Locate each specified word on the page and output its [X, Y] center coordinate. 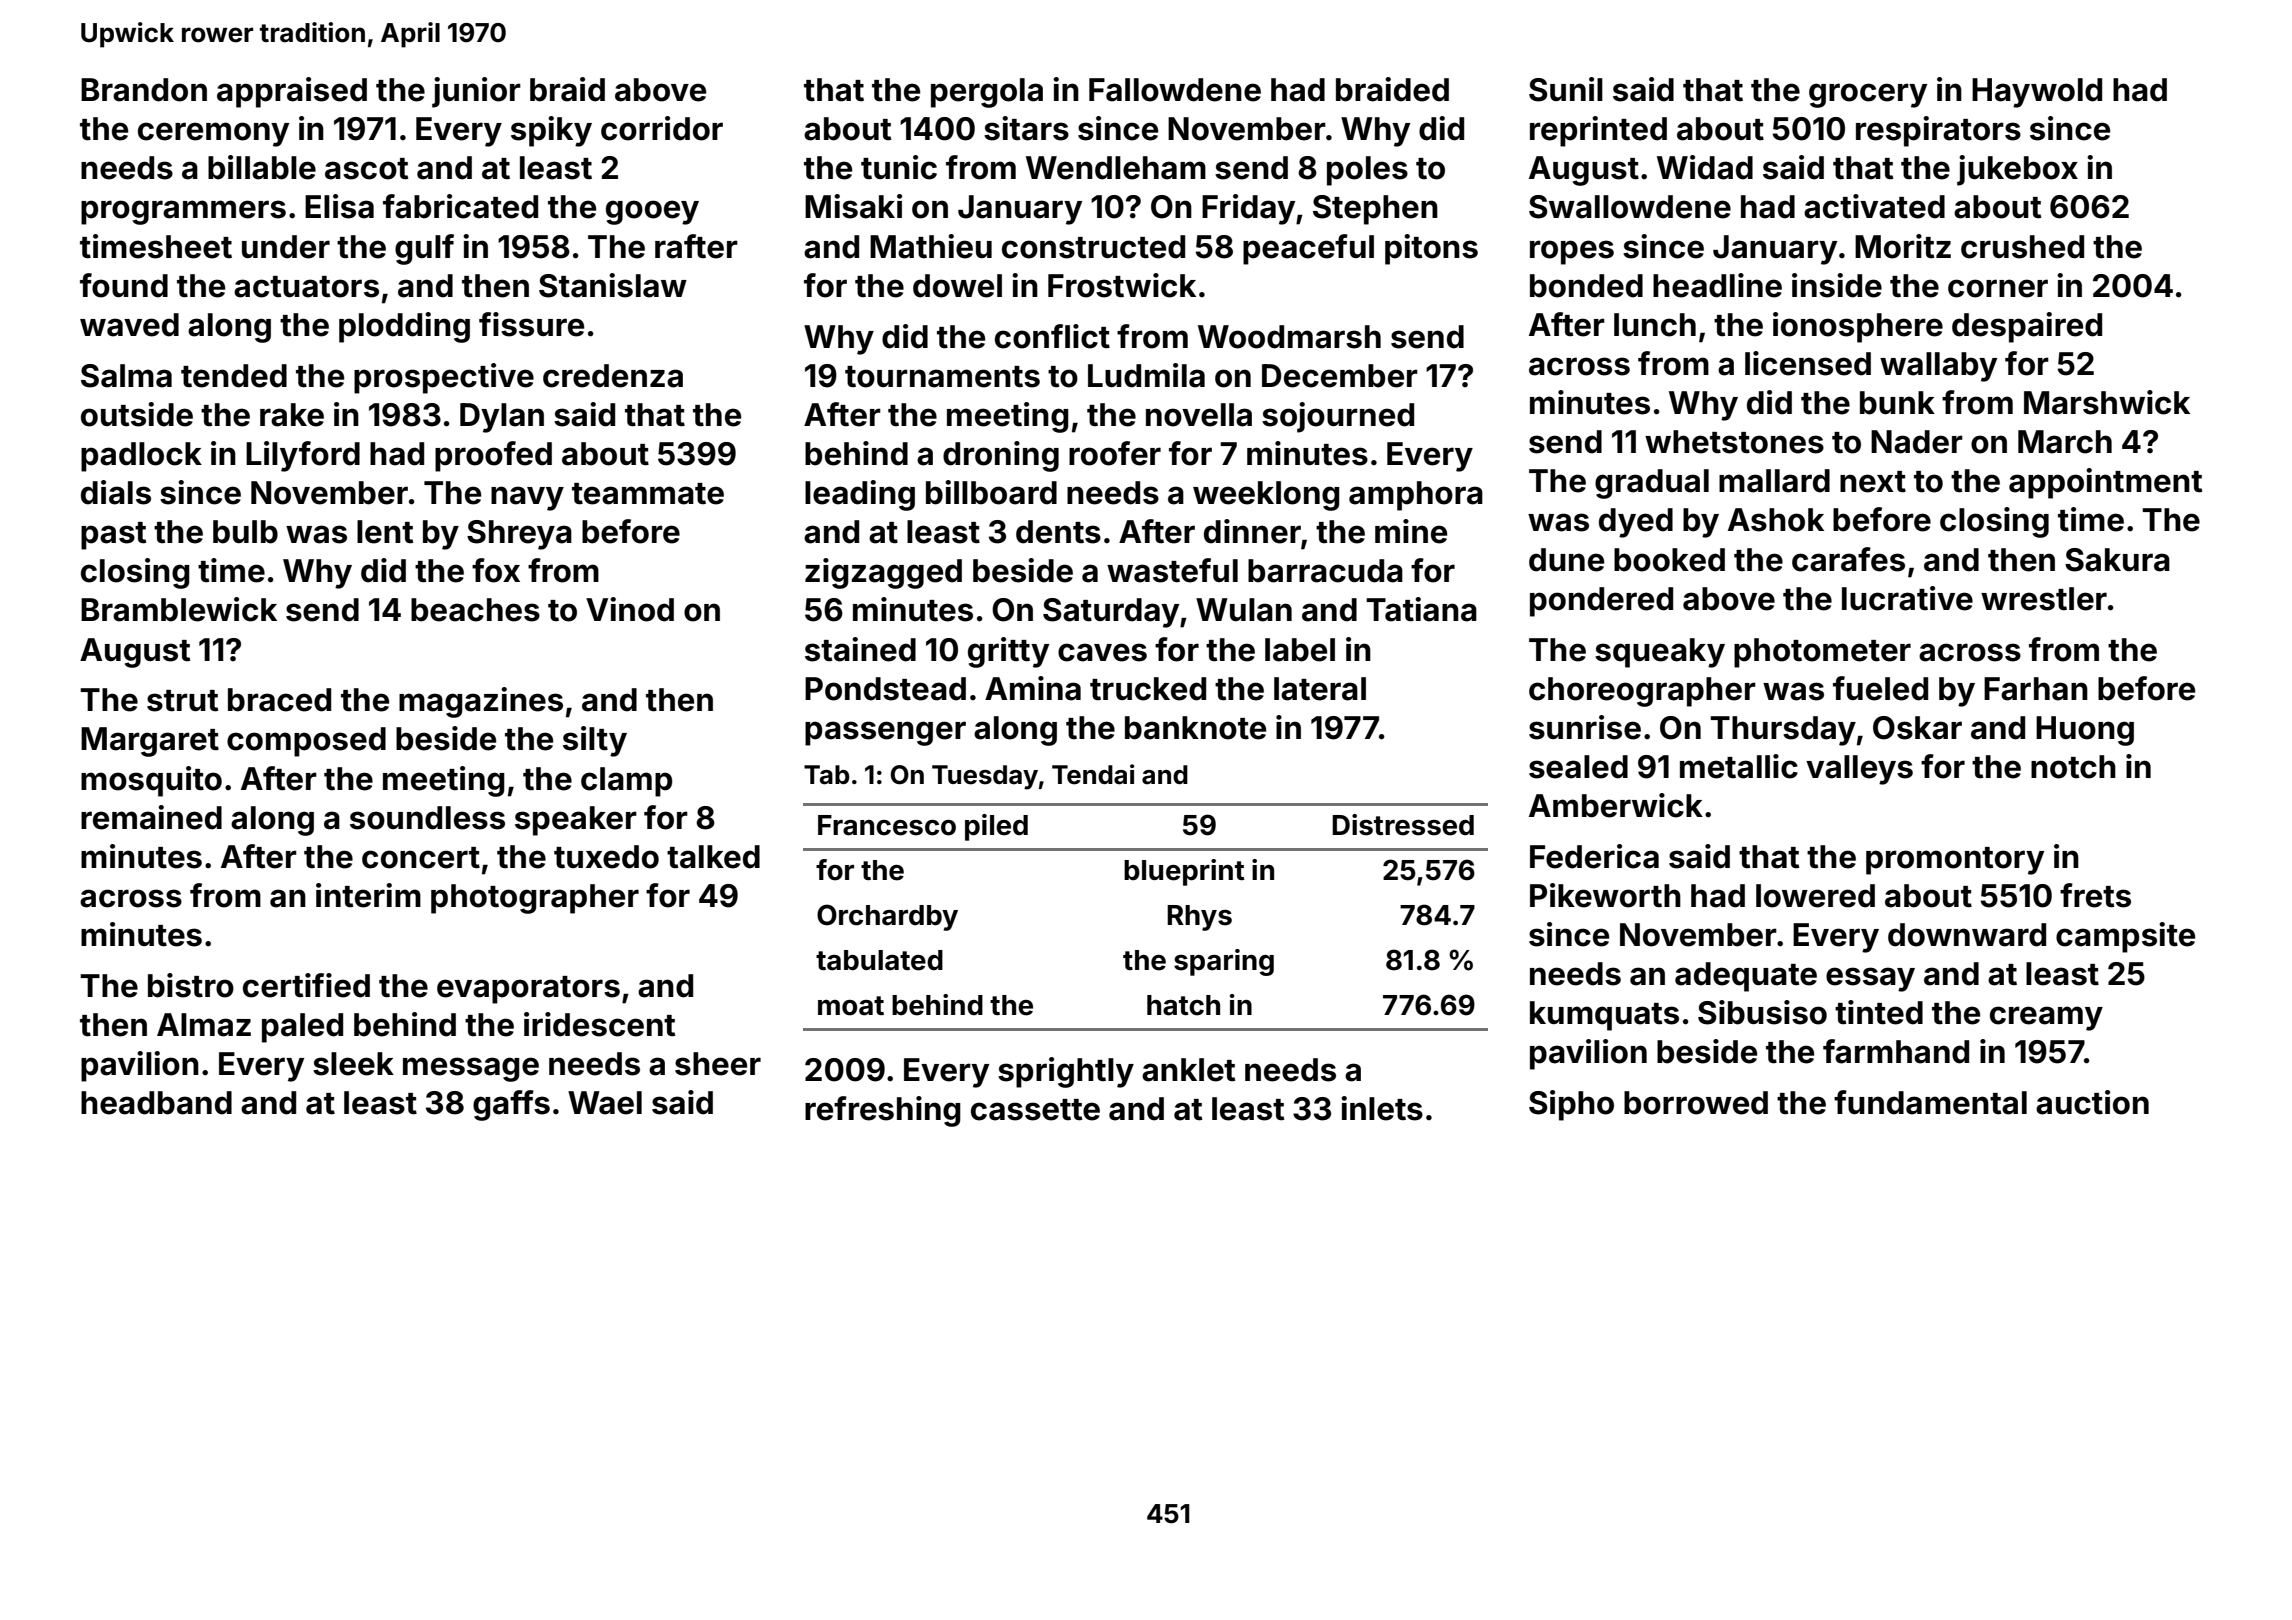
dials [116, 492]
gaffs [511, 1105]
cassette [1035, 1110]
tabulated [879, 960]
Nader [1917, 442]
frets [2095, 895]
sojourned [1338, 417]
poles [1367, 171]
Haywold [2037, 93]
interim [368, 895]
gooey [652, 212]
